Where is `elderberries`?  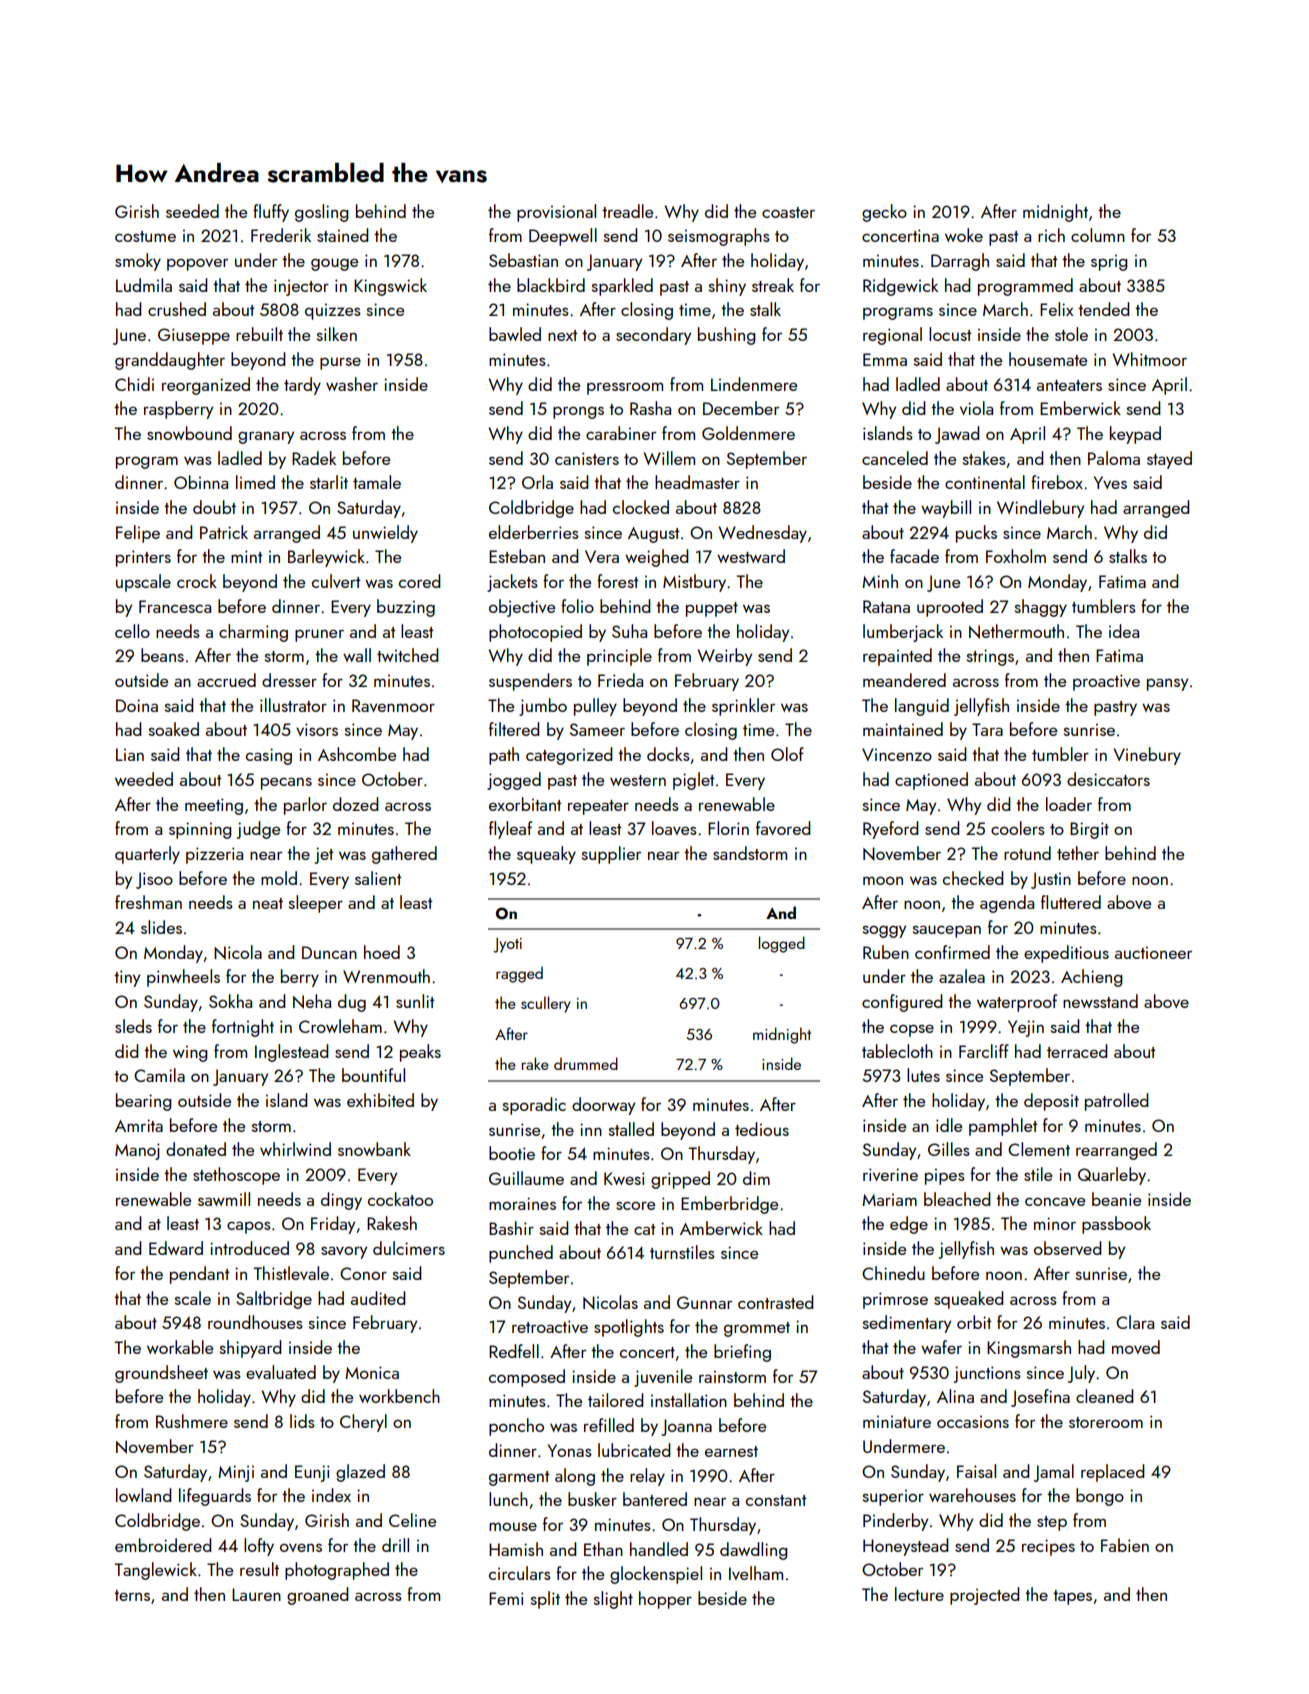 elderberries is located at coordinates (534, 532).
